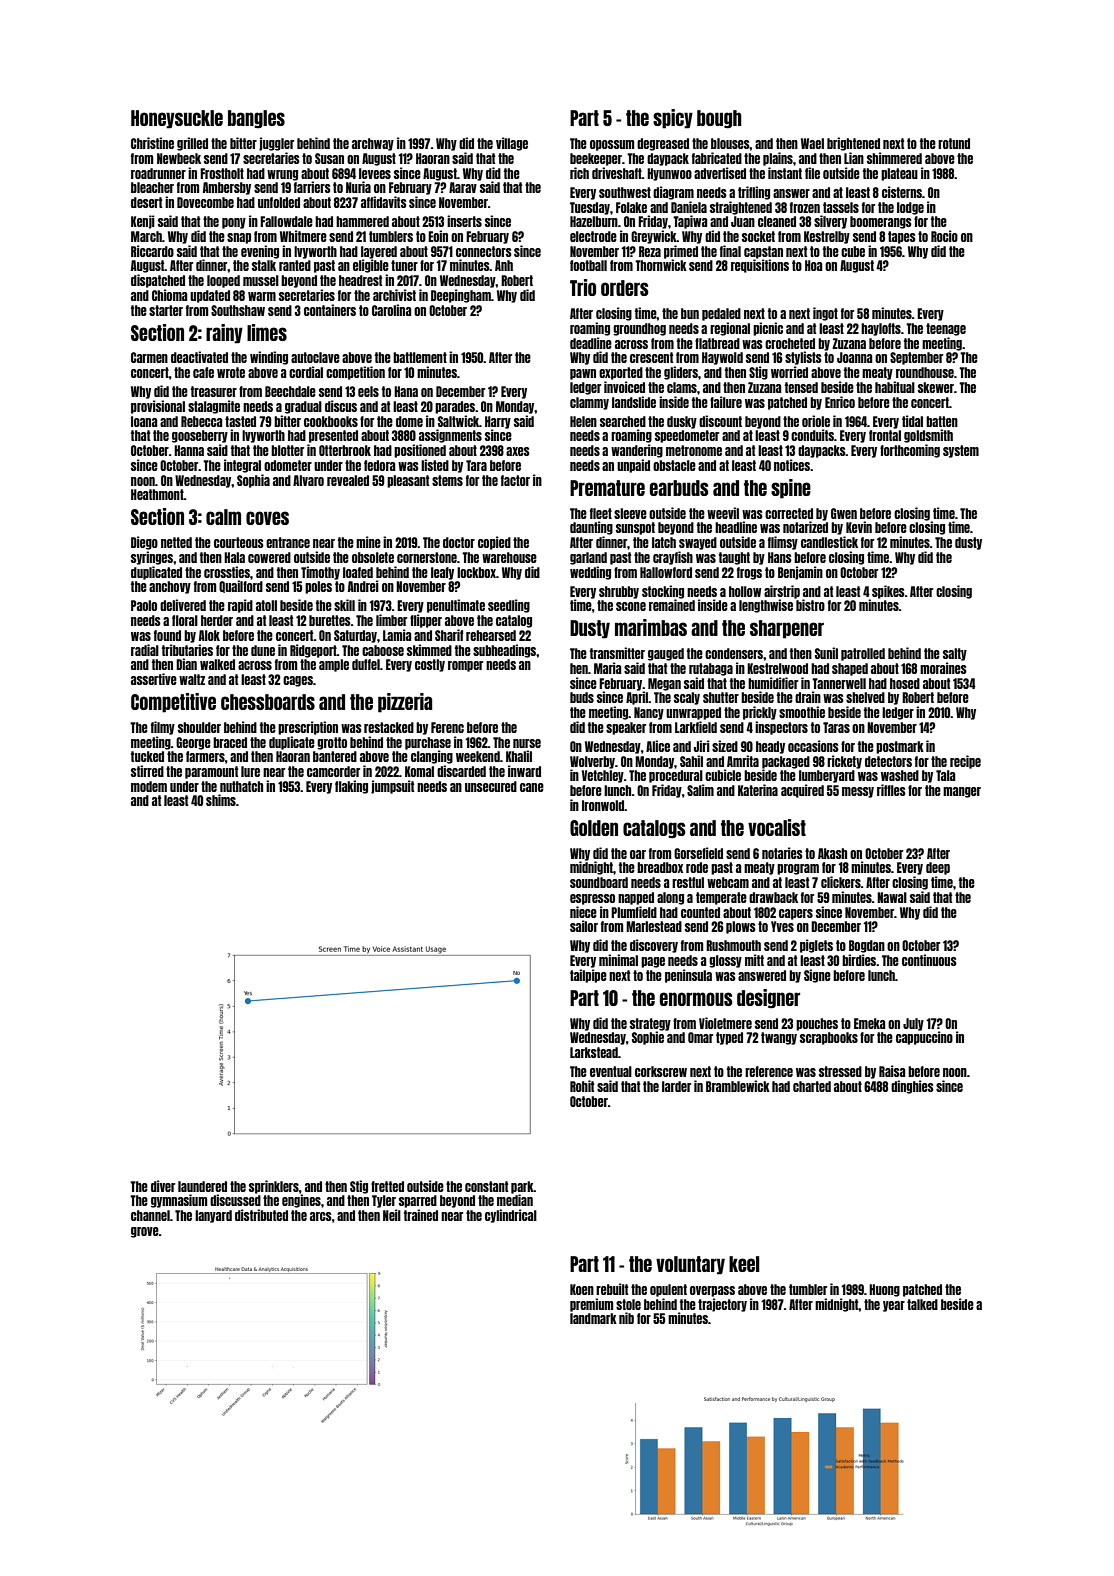 The height and width of the image is (1576, 1114). What do you see at coordinates (777, 221) in the image?
I see `cleaned` at bounding box center [777, 221].
